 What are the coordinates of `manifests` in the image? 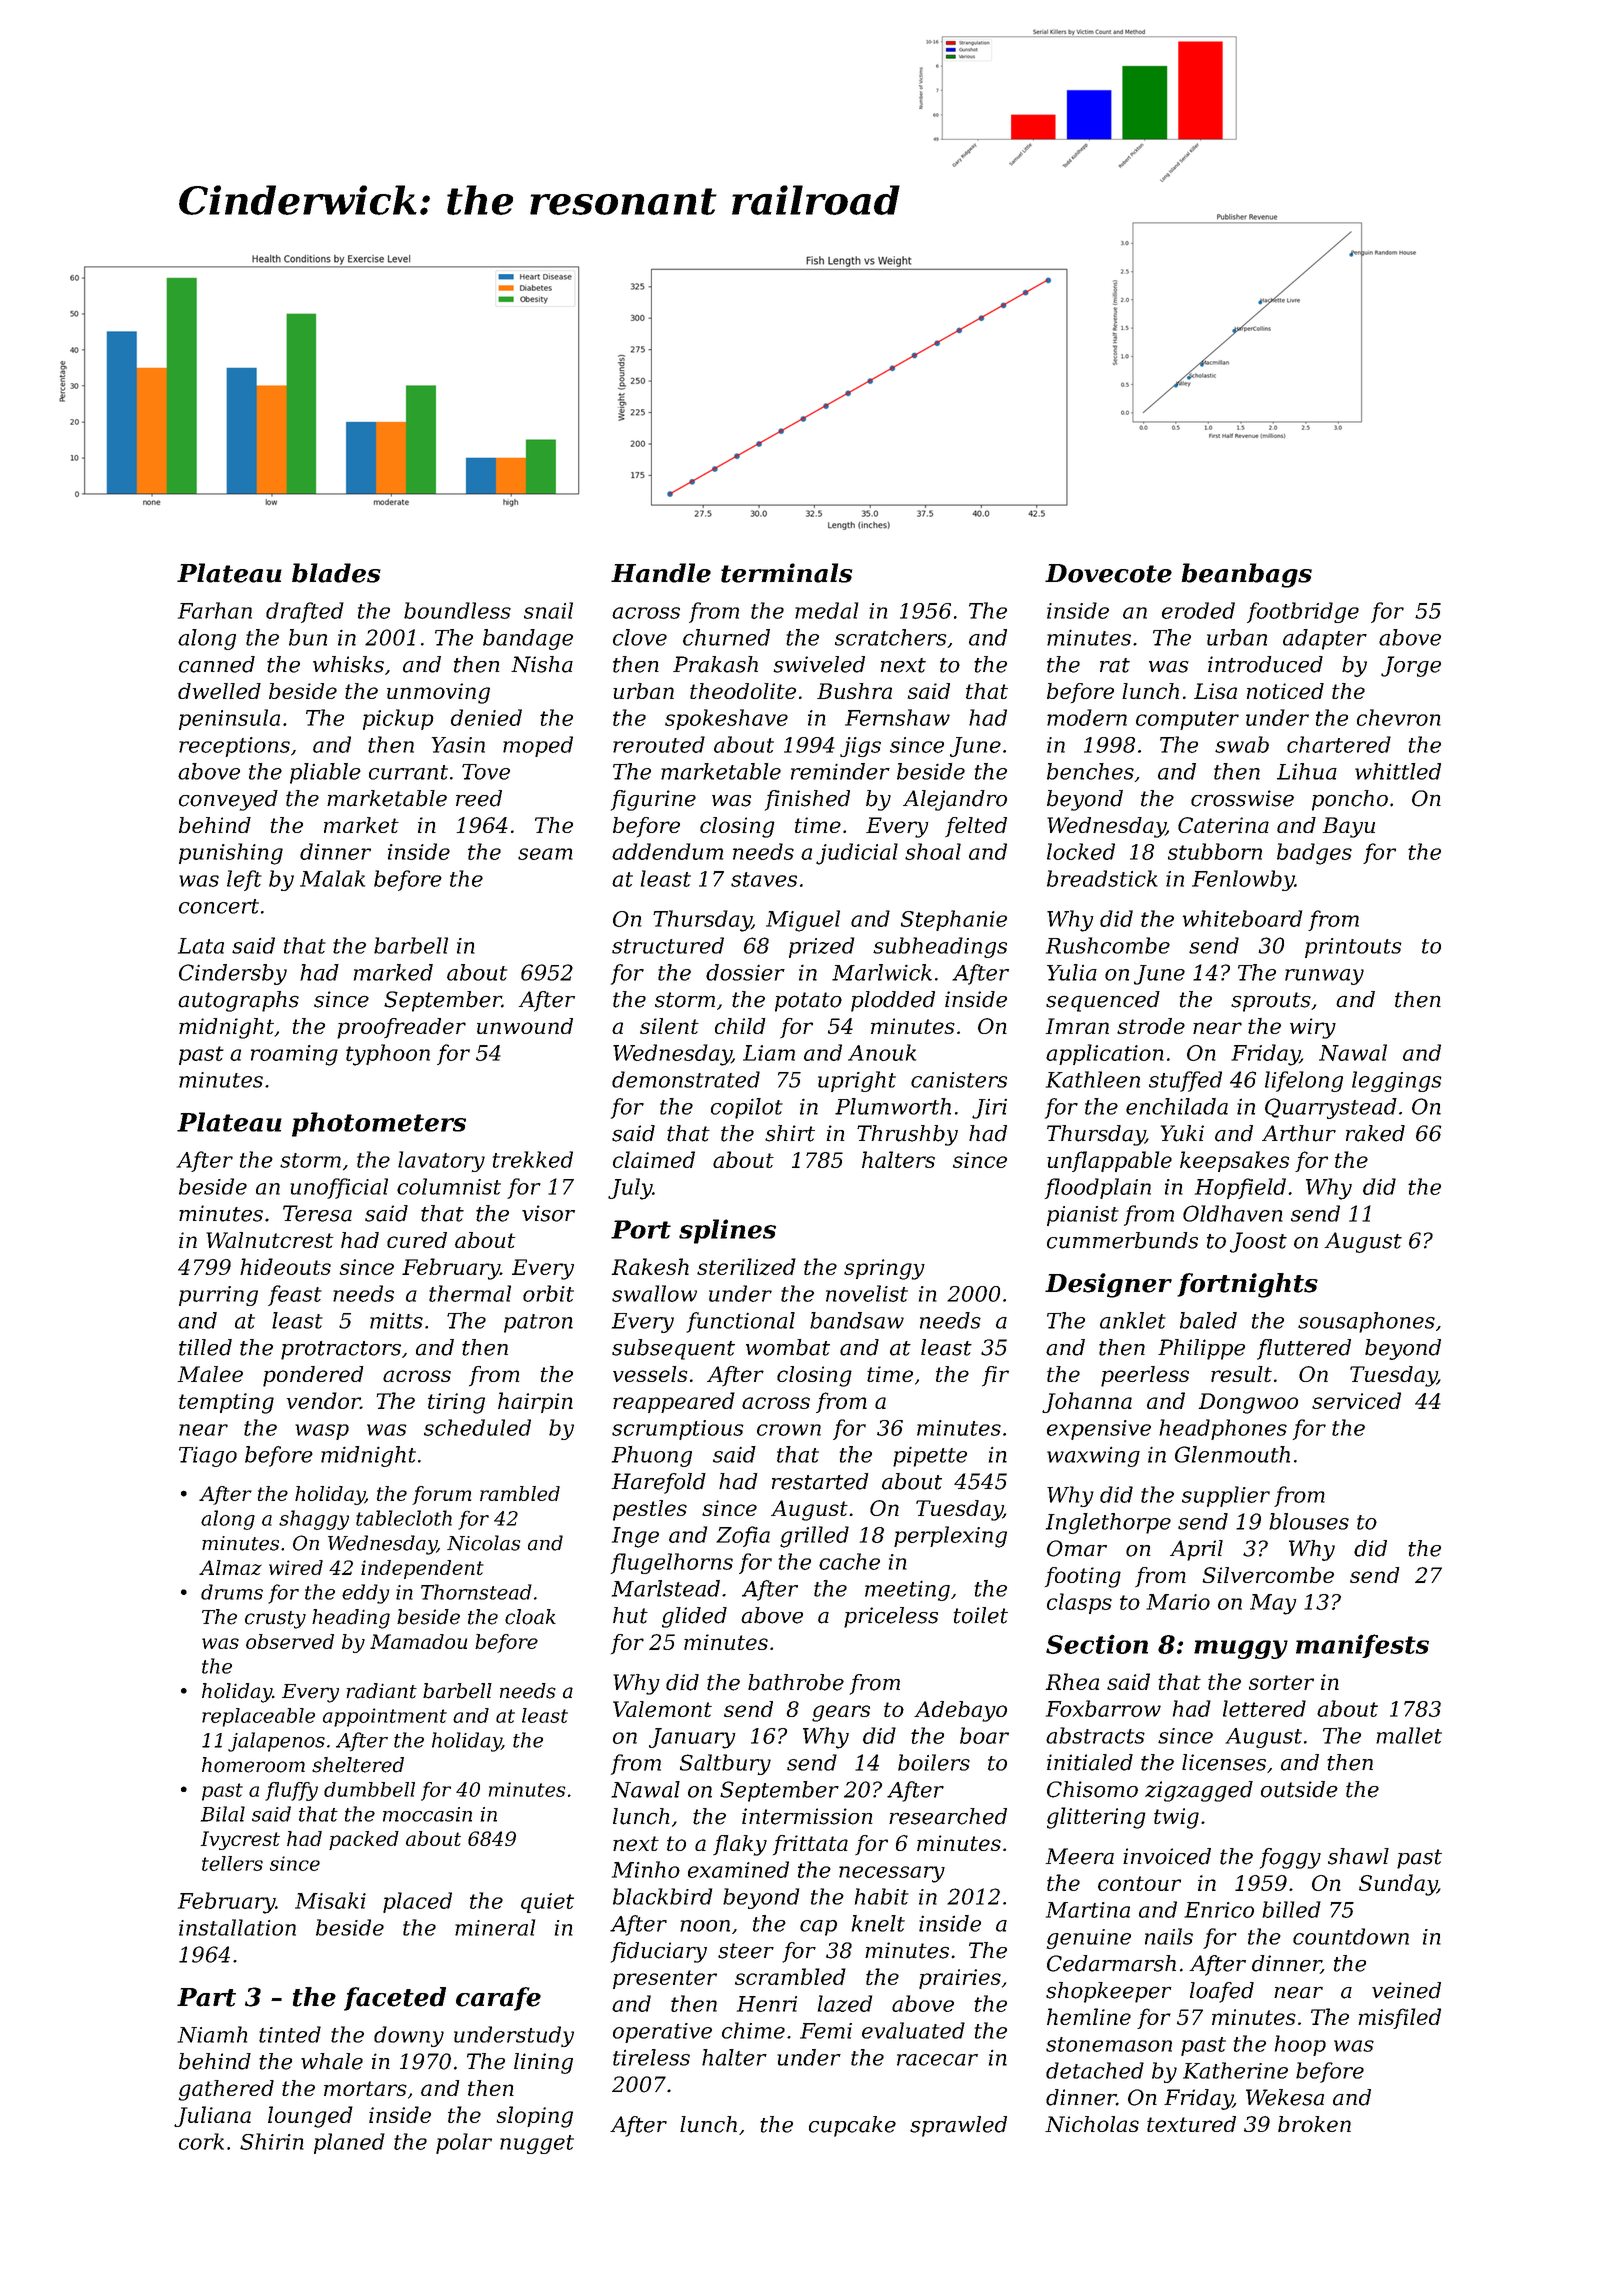 It's located at (1362, 1646).
